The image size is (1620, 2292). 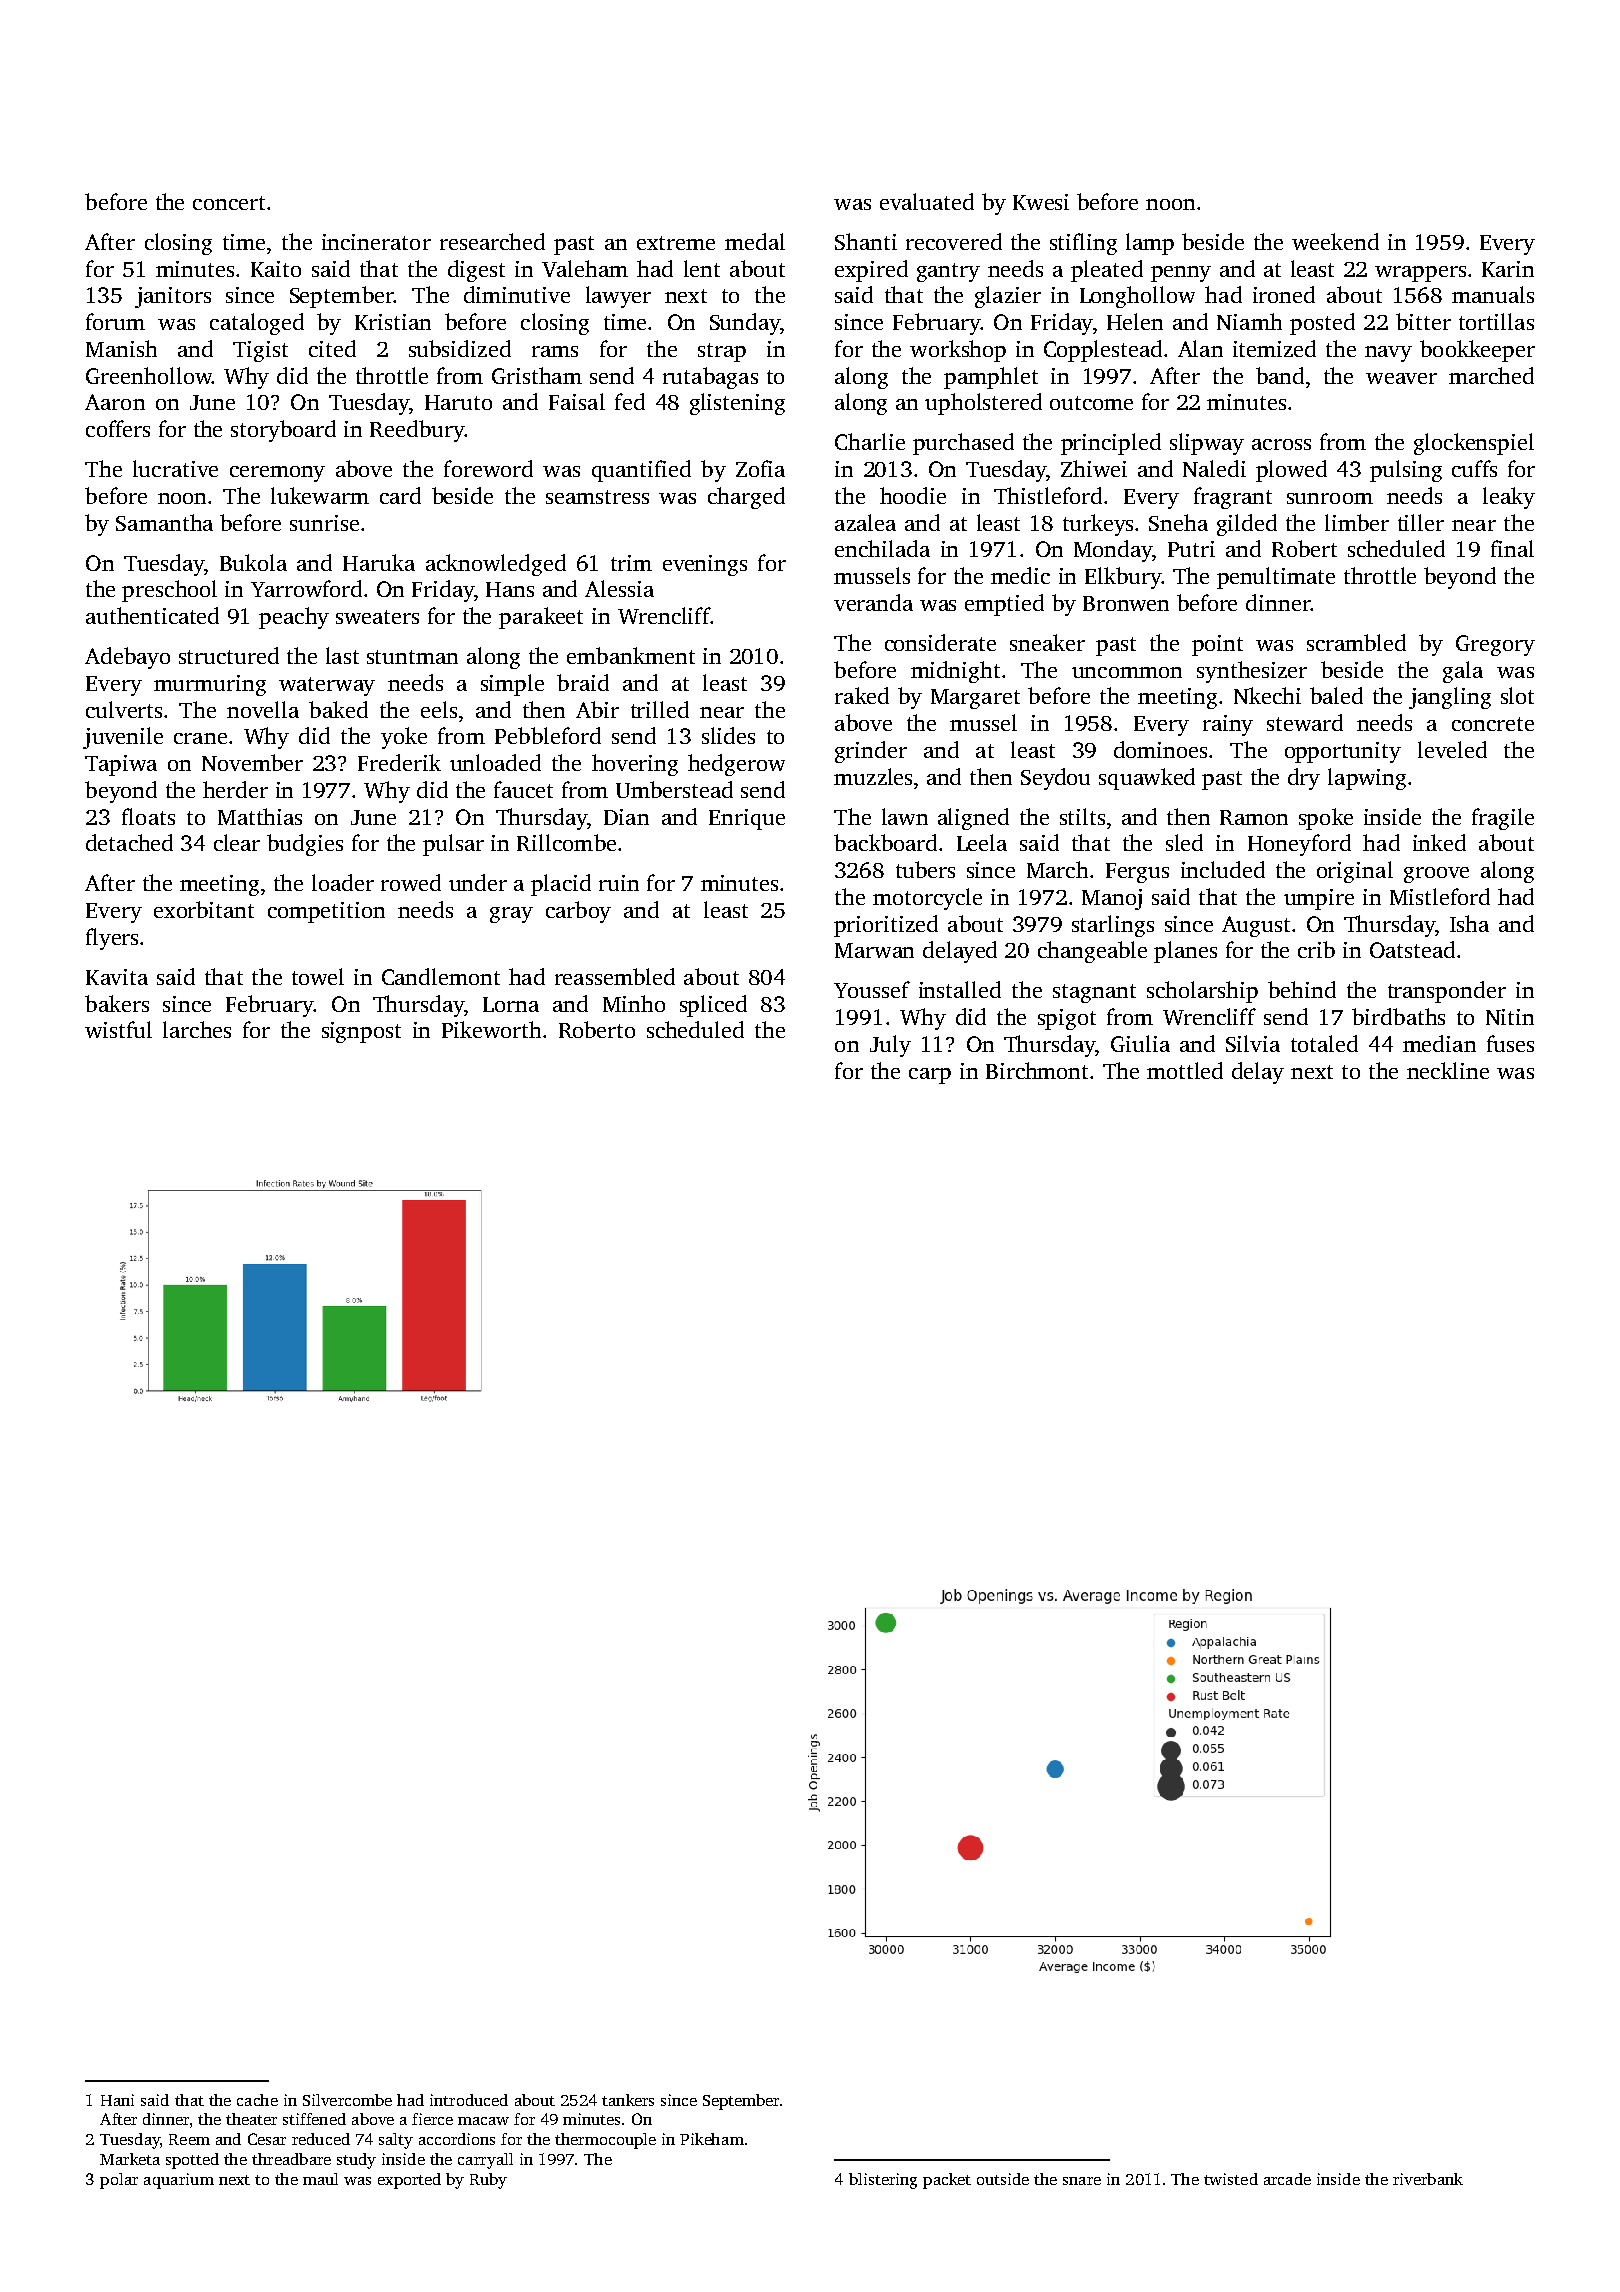 What do you see at coordinates (755, 241) in the screenshot?
I see `medal` at bounding box center [755, 241].
